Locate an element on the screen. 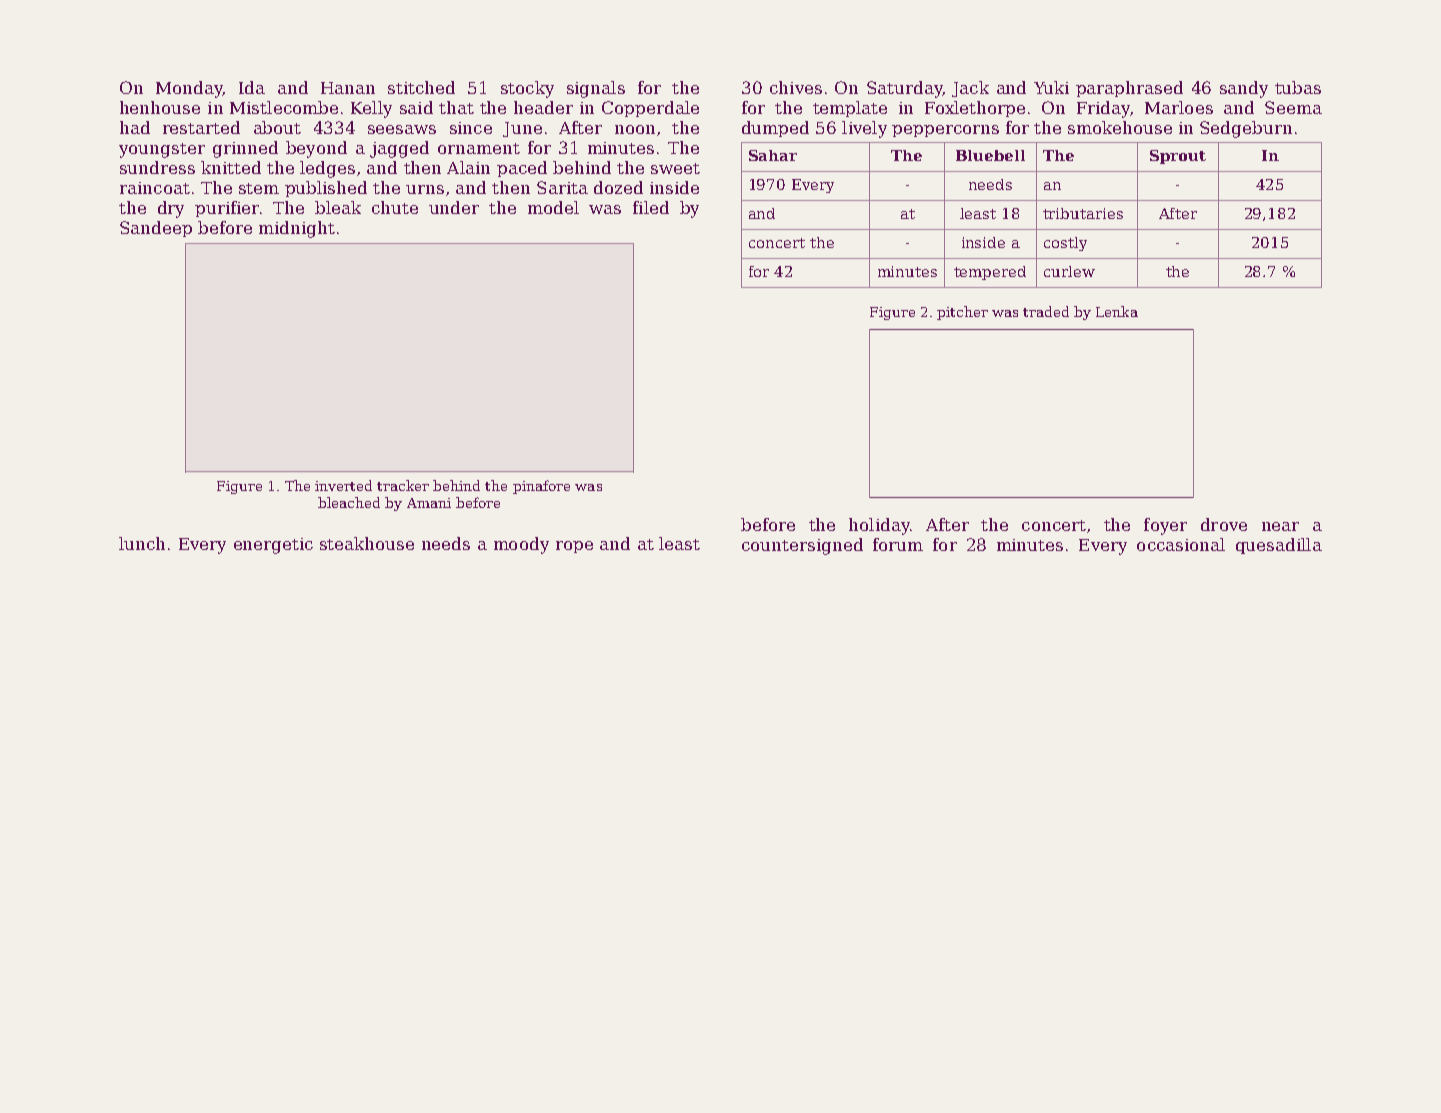 The image size is (1441, 1113). midnight is located at coordinates (297, 229).
